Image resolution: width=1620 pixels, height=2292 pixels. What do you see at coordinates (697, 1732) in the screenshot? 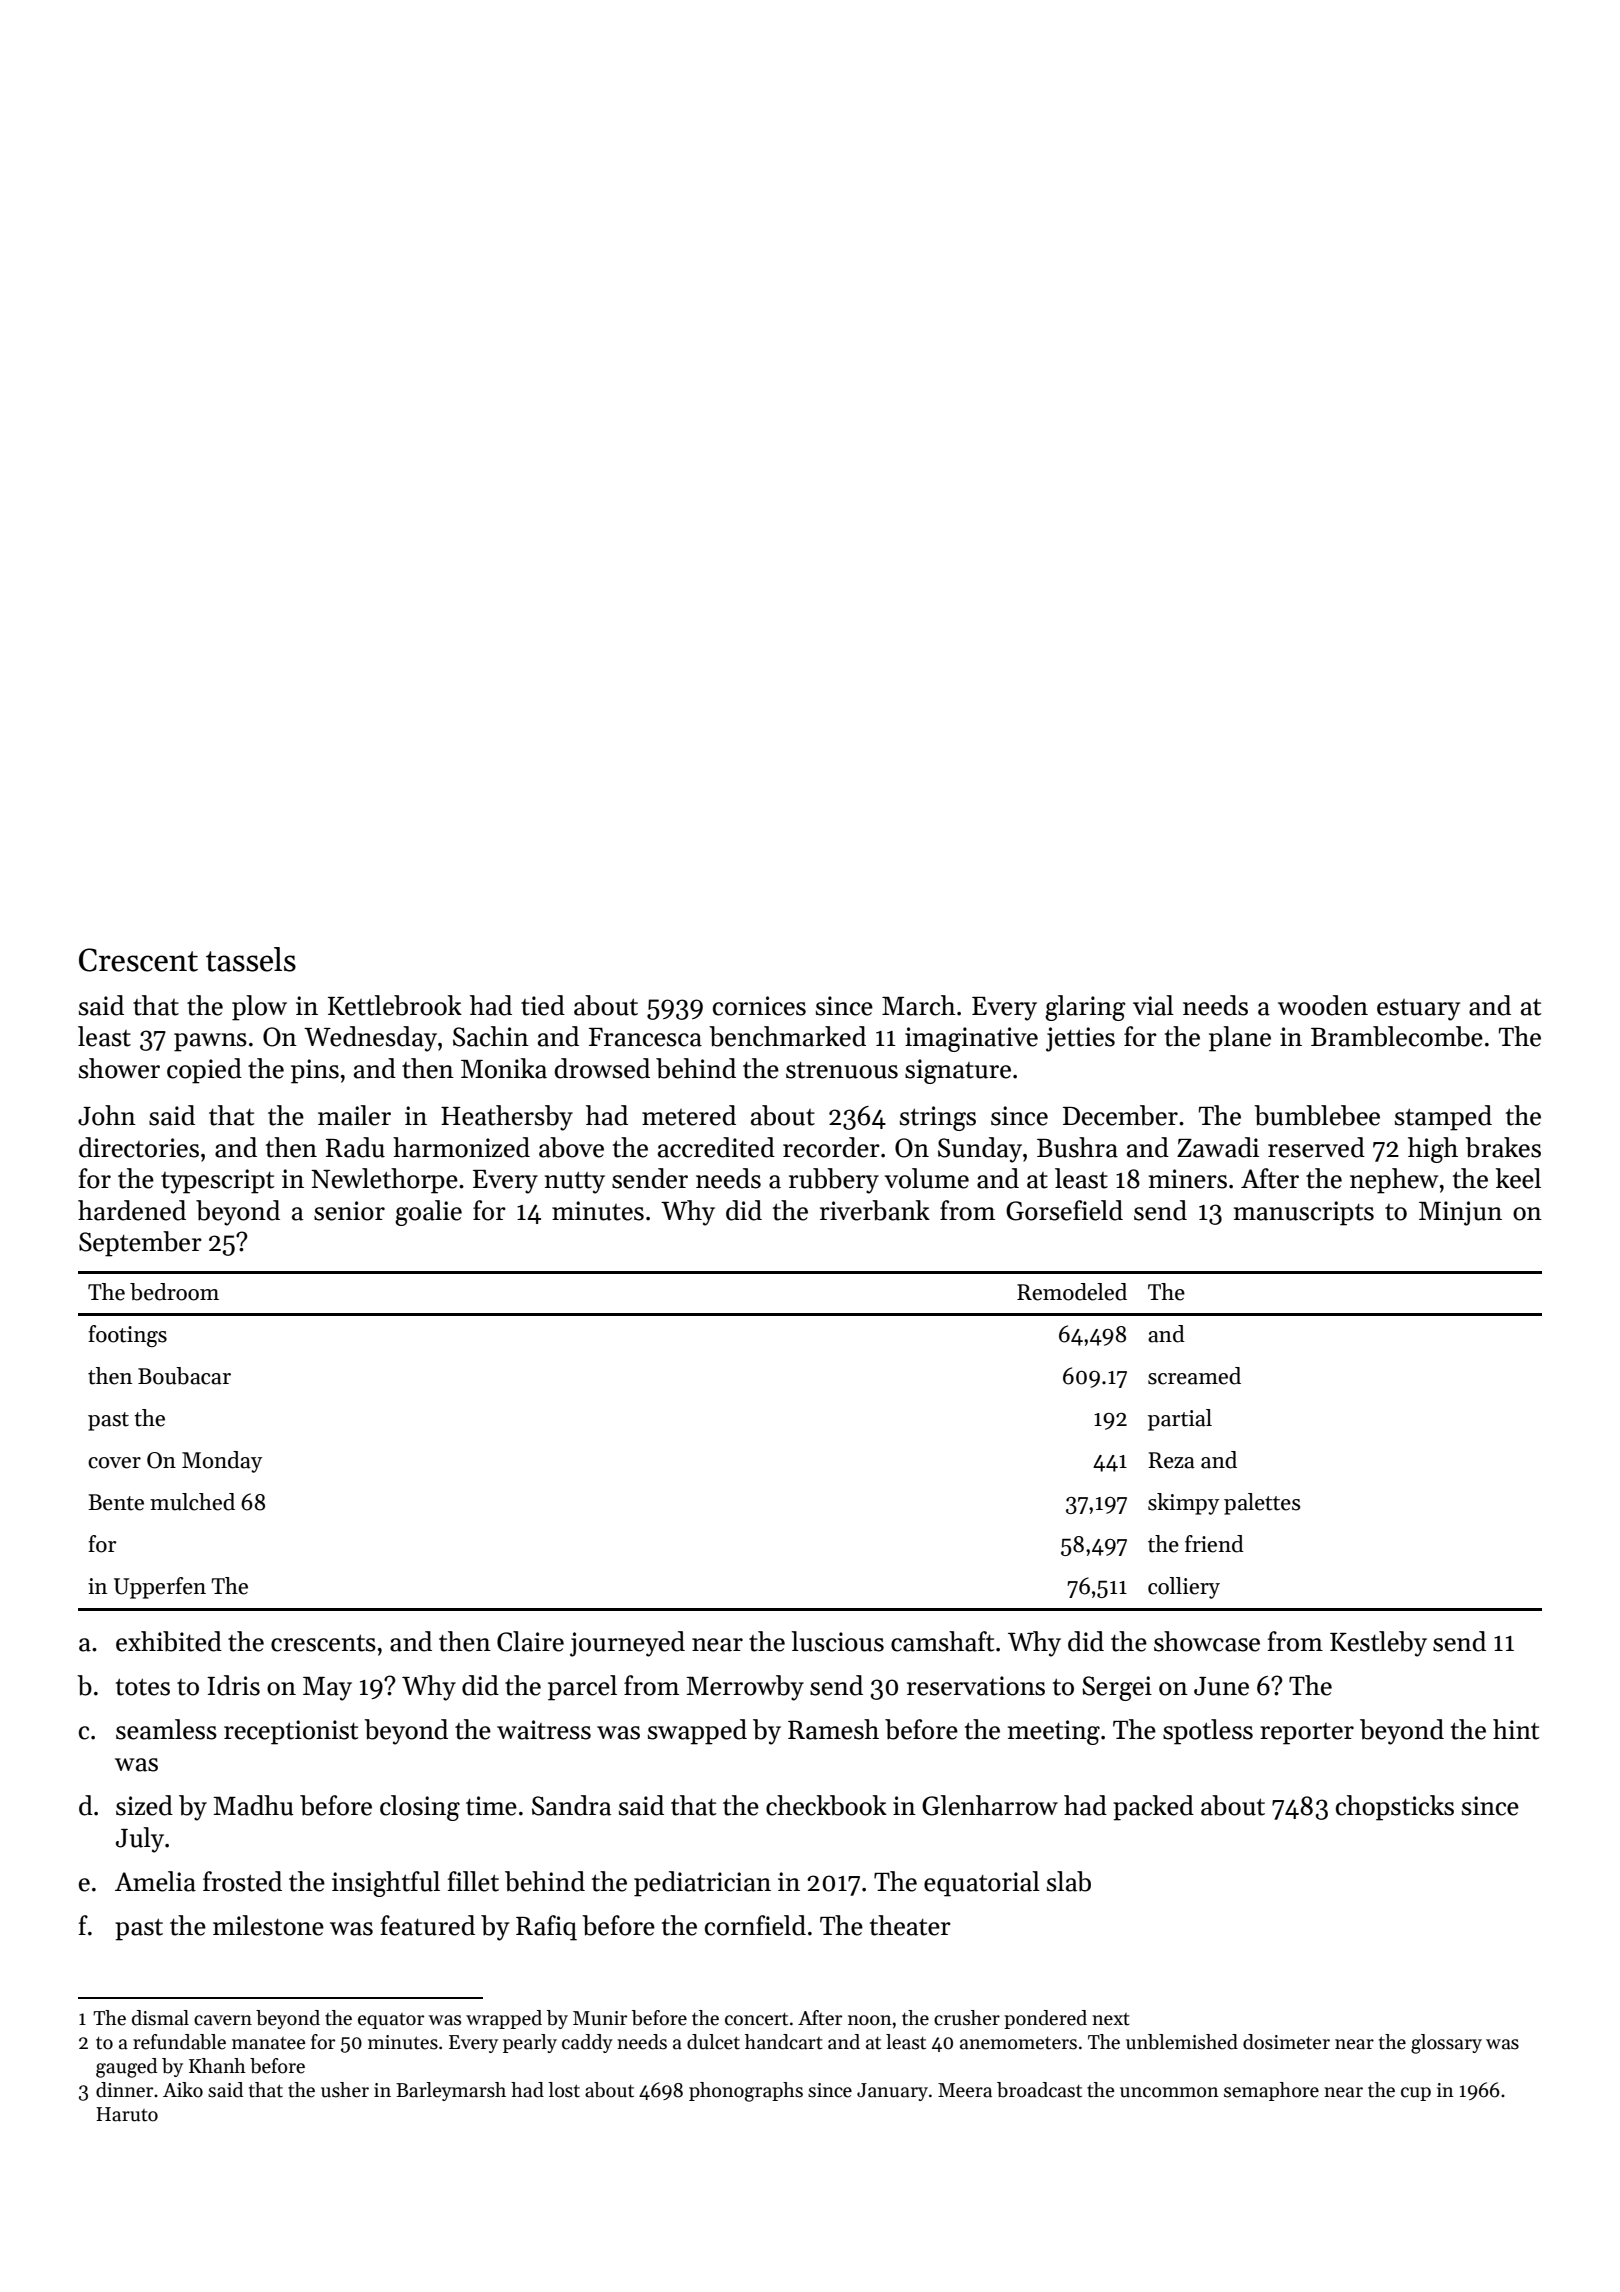
I see `swapped` at bounding box center [697, 1732].
